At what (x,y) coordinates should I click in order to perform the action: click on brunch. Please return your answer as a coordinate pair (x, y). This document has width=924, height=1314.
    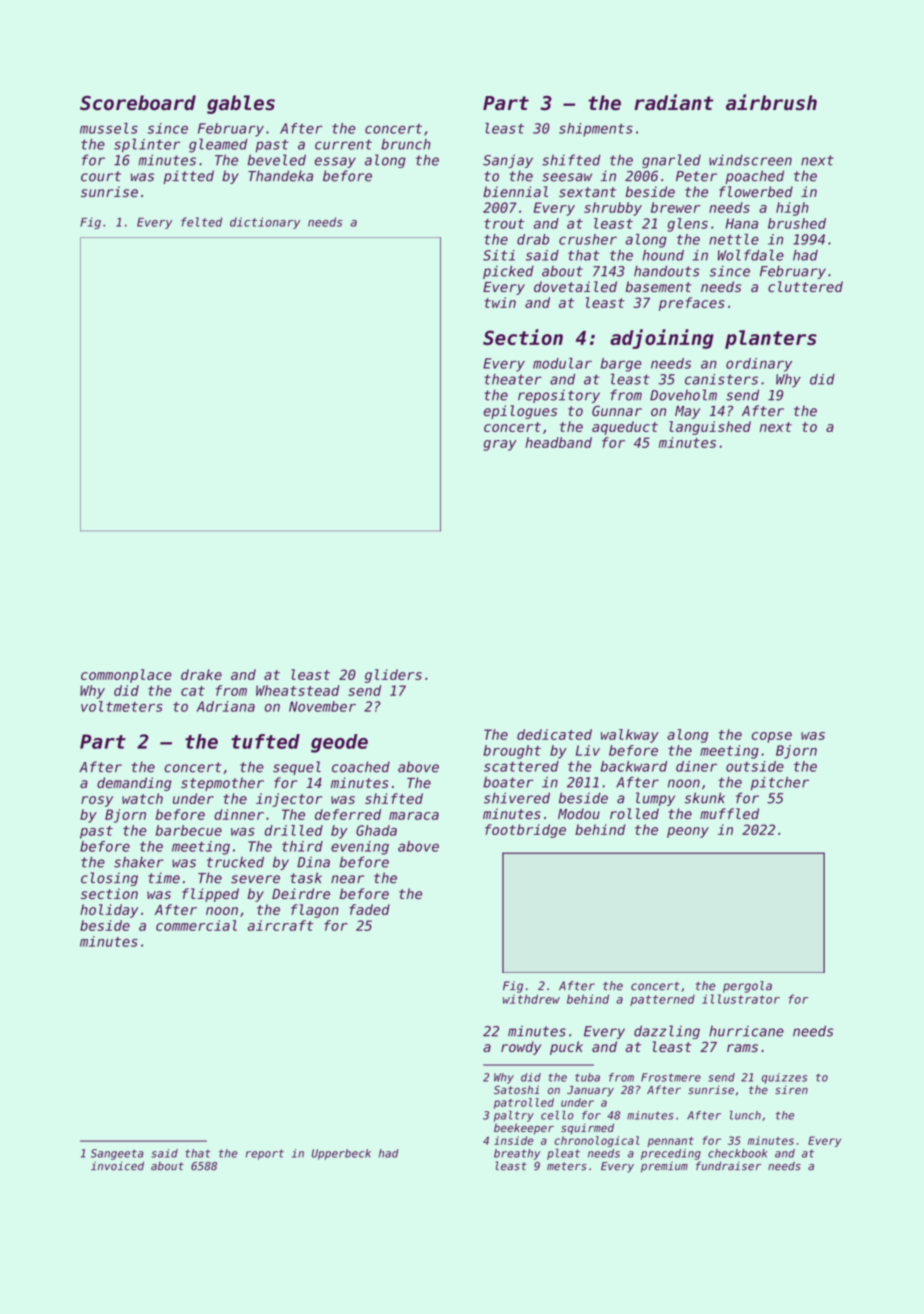
    Looking at the image, I should click on (406, 144).
